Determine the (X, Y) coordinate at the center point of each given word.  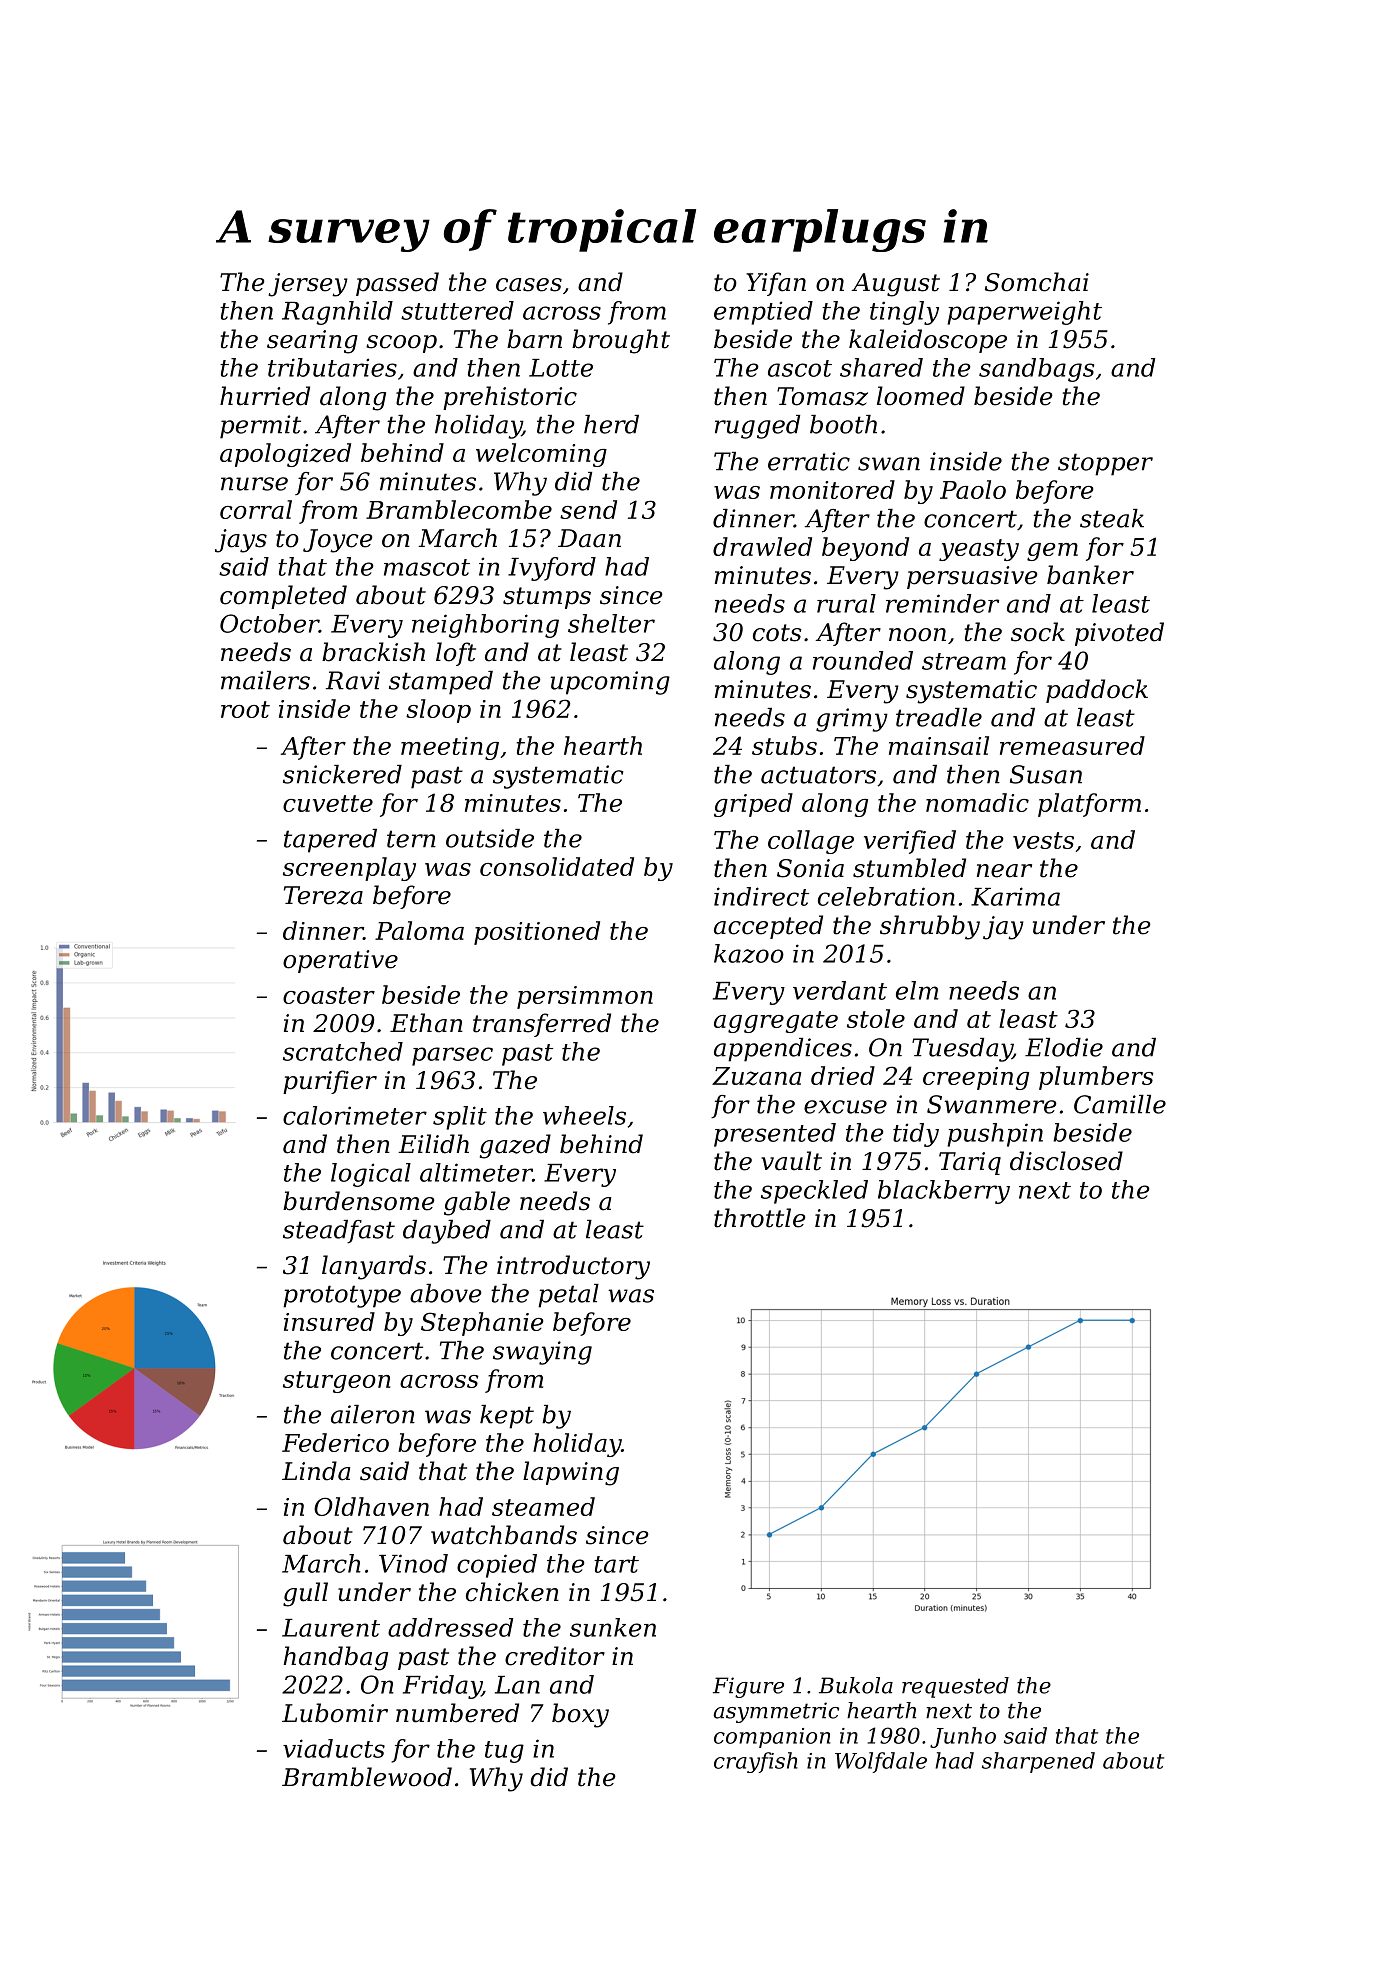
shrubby (930, 927)
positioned (537, 933)
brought (621, 341)
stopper (1105, 464)
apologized (285, 455)
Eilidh (433, 1144)
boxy (580, 1715)
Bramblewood (367, 1777)
